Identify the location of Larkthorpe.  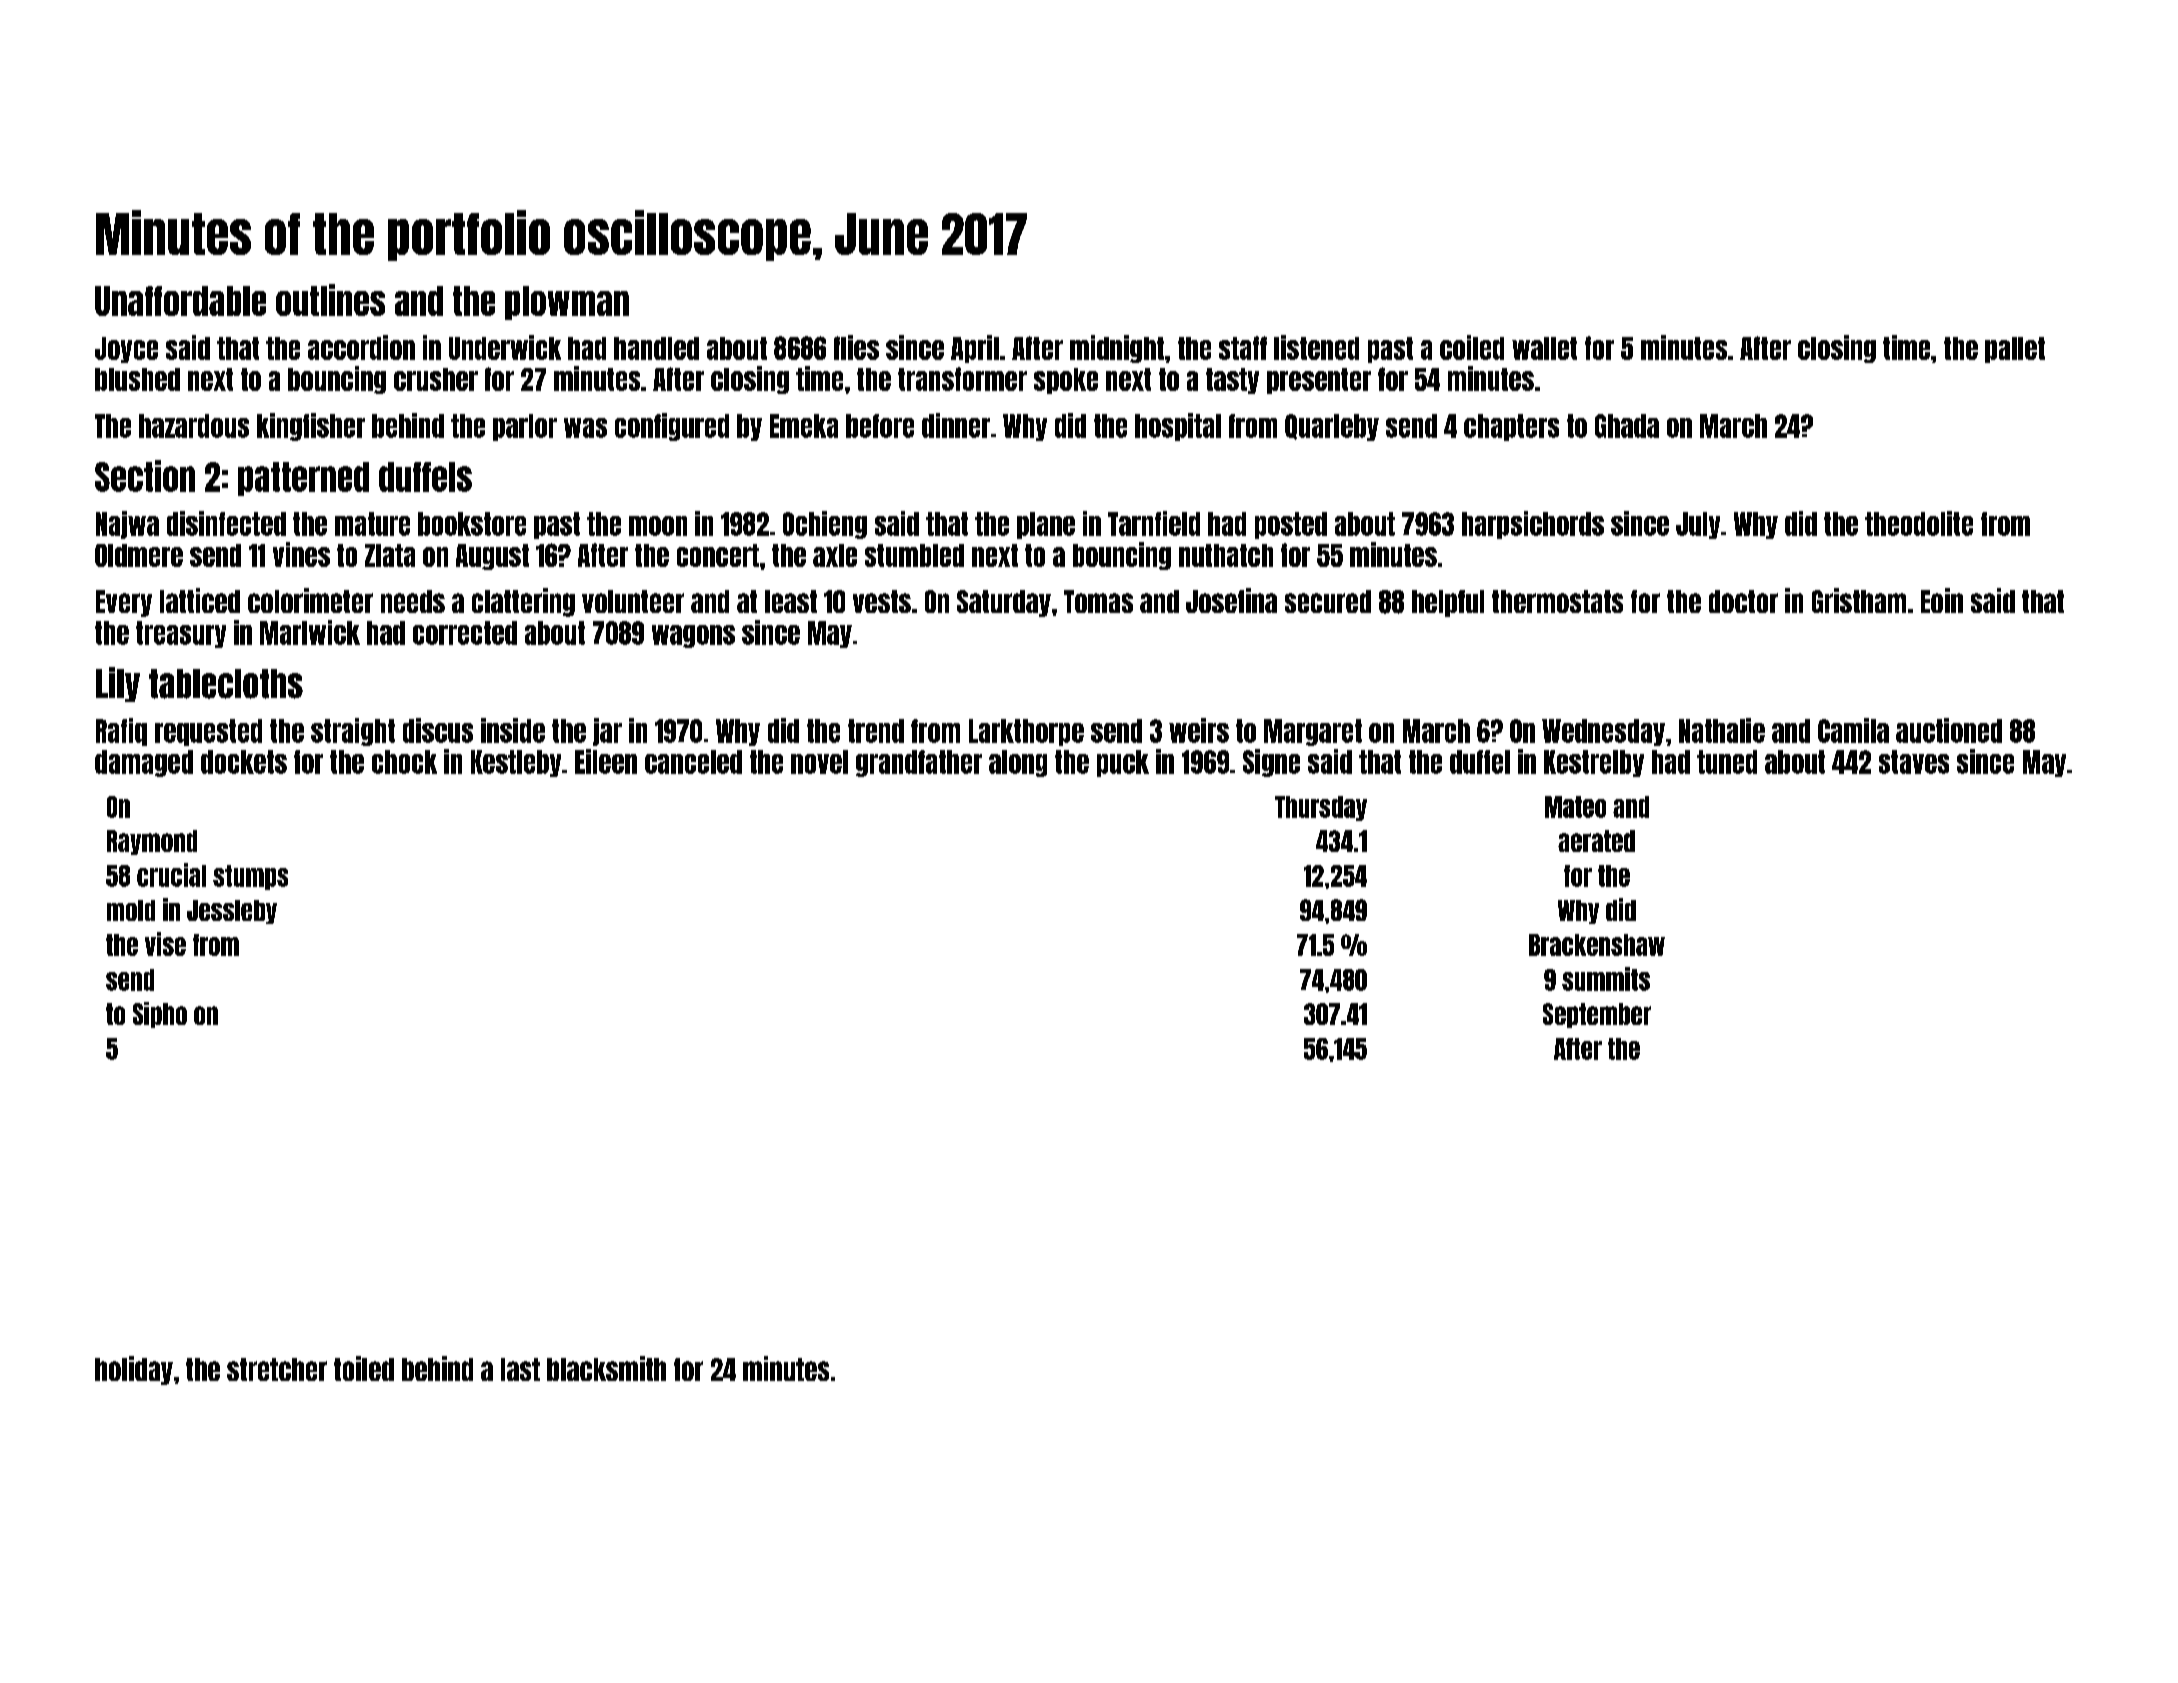
(1026, 732).
